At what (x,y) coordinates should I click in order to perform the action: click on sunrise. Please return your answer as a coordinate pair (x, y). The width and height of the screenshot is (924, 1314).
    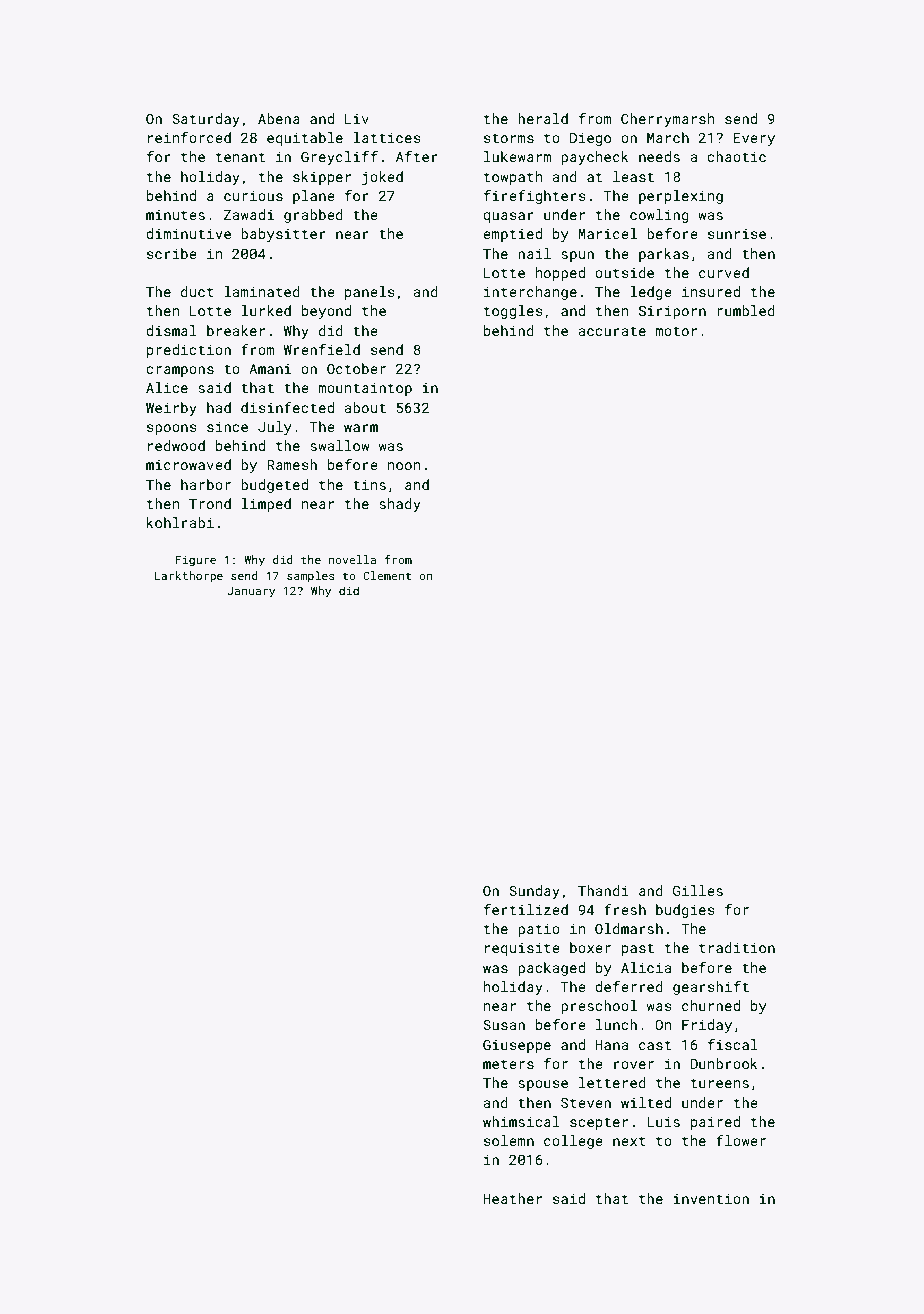
    Looking at the image, I should click on (737, 234).
